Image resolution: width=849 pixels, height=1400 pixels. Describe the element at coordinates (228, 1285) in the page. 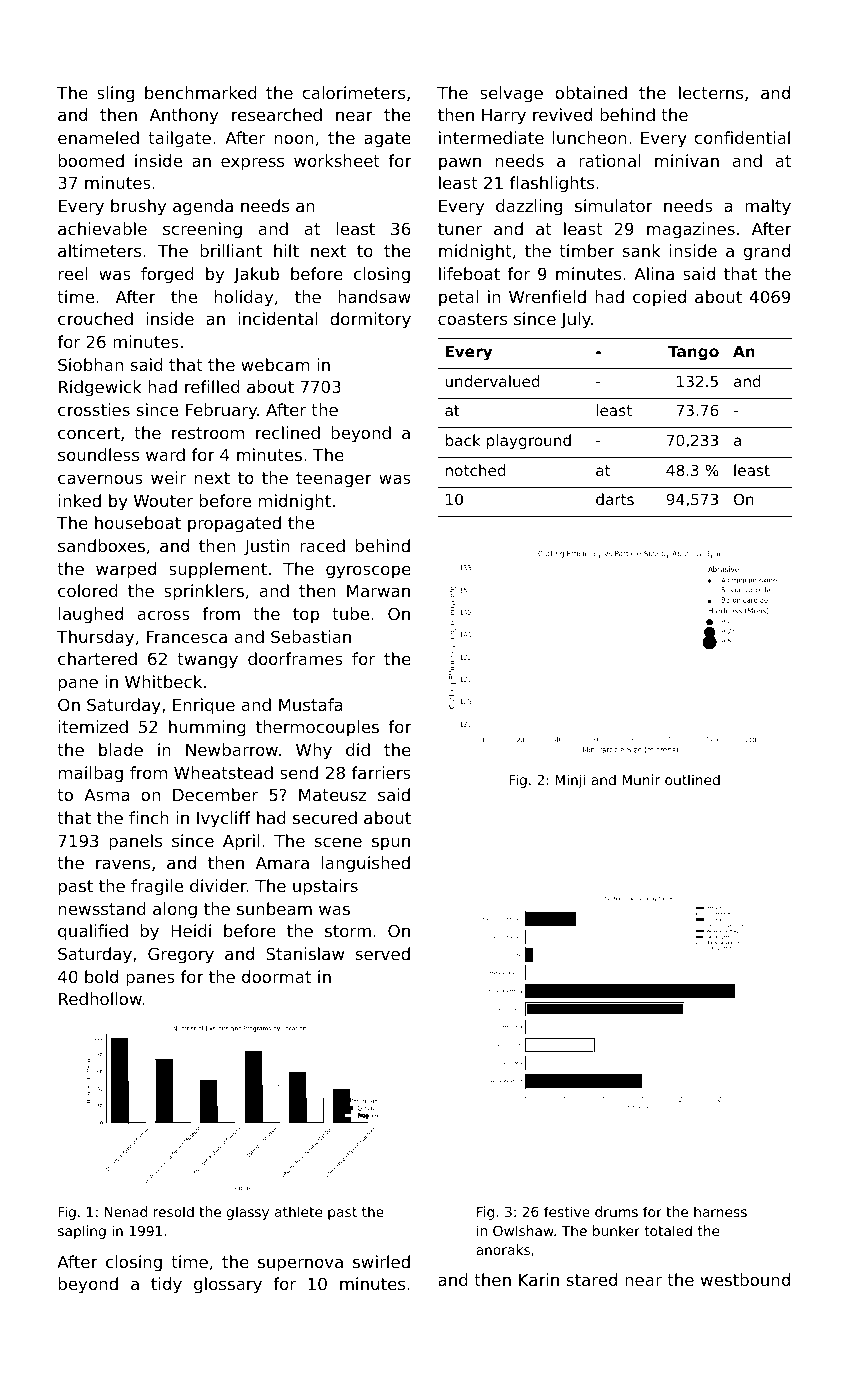

I see `glossary` at that location.
